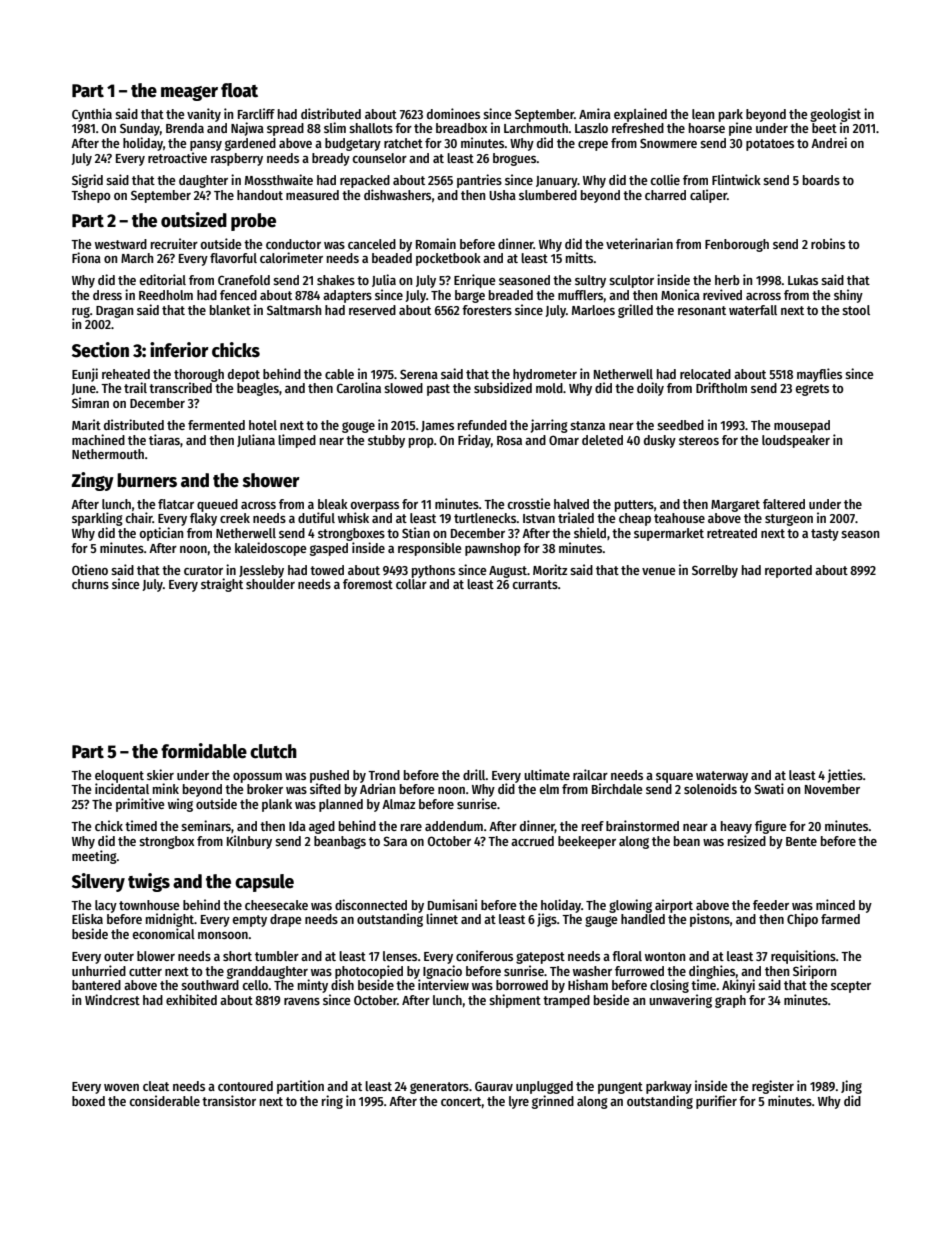 Image resolution: width=952 pixels, height=1233 pixels. I want to click on shallots, so click(371, 128).
